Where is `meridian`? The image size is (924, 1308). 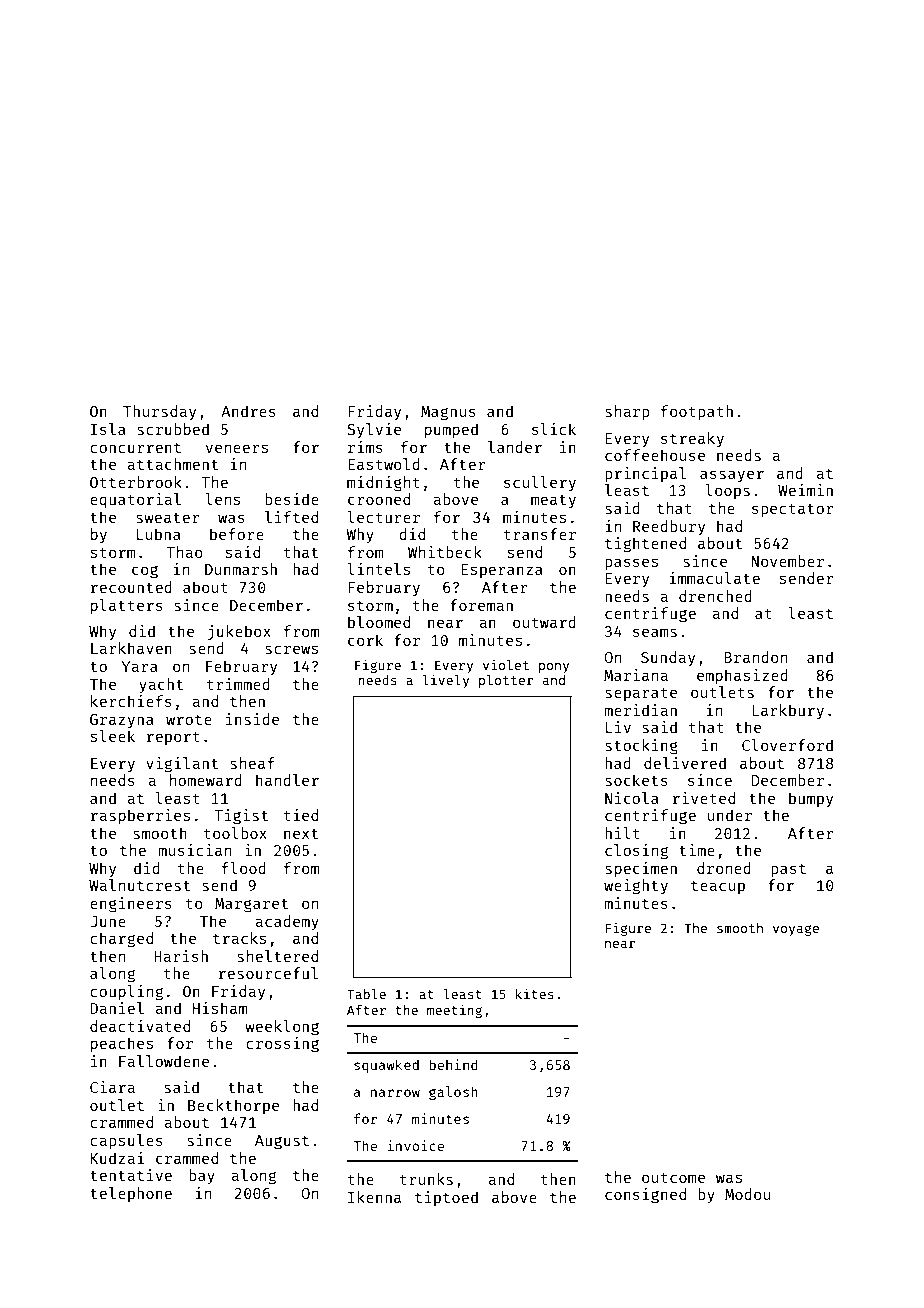
meridian is located at coordinates (640, 710).
